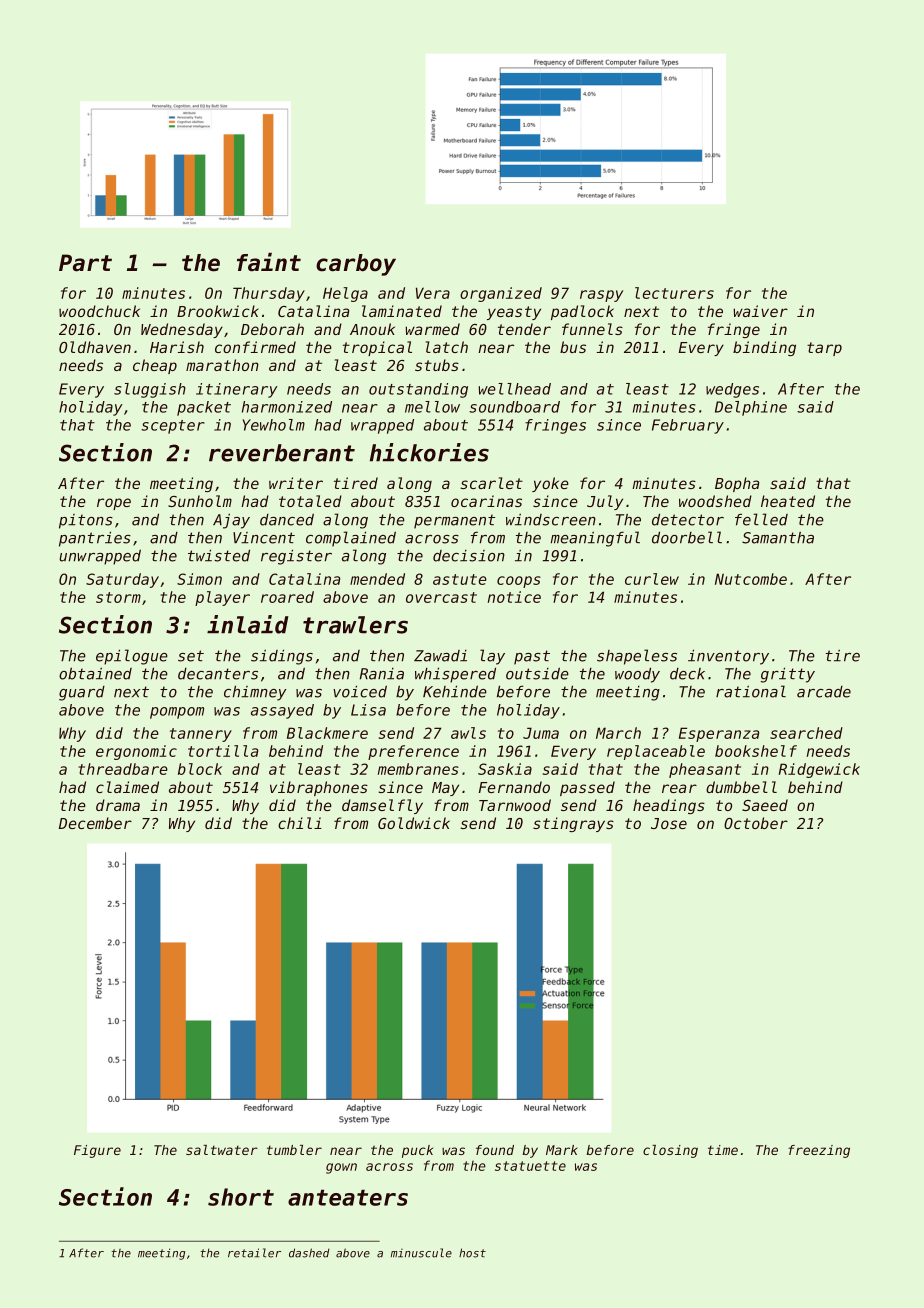 The image size is (924, 1308). What do you see at coordinates (99, 311) in the screenshot?
I see `woodchuck` at bounding box center [99, 311].
